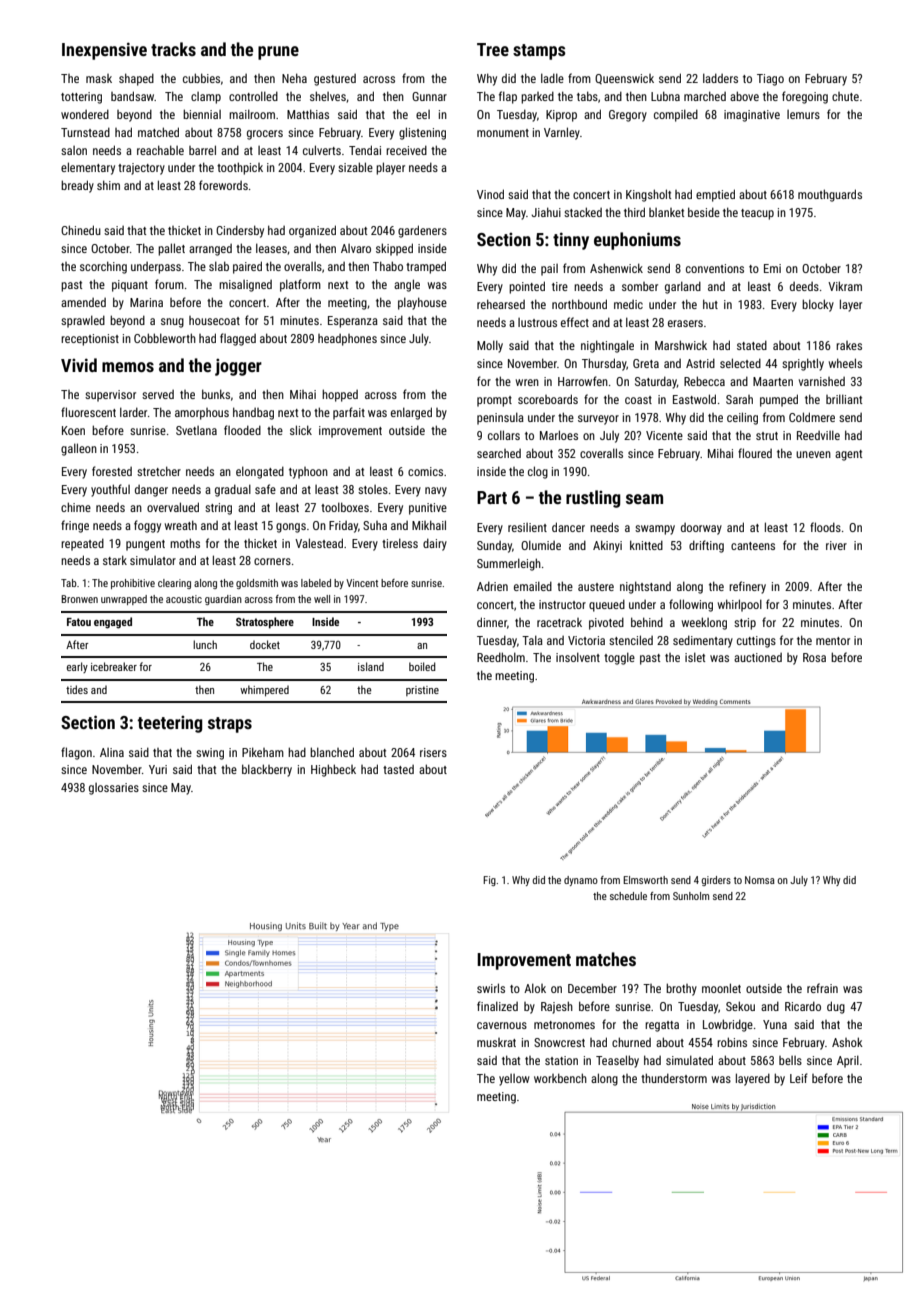 This screenshot has width=924, height=1308. Describe the element at coordinates (499, 453) in the screenshot. I see `searched` at that location.
